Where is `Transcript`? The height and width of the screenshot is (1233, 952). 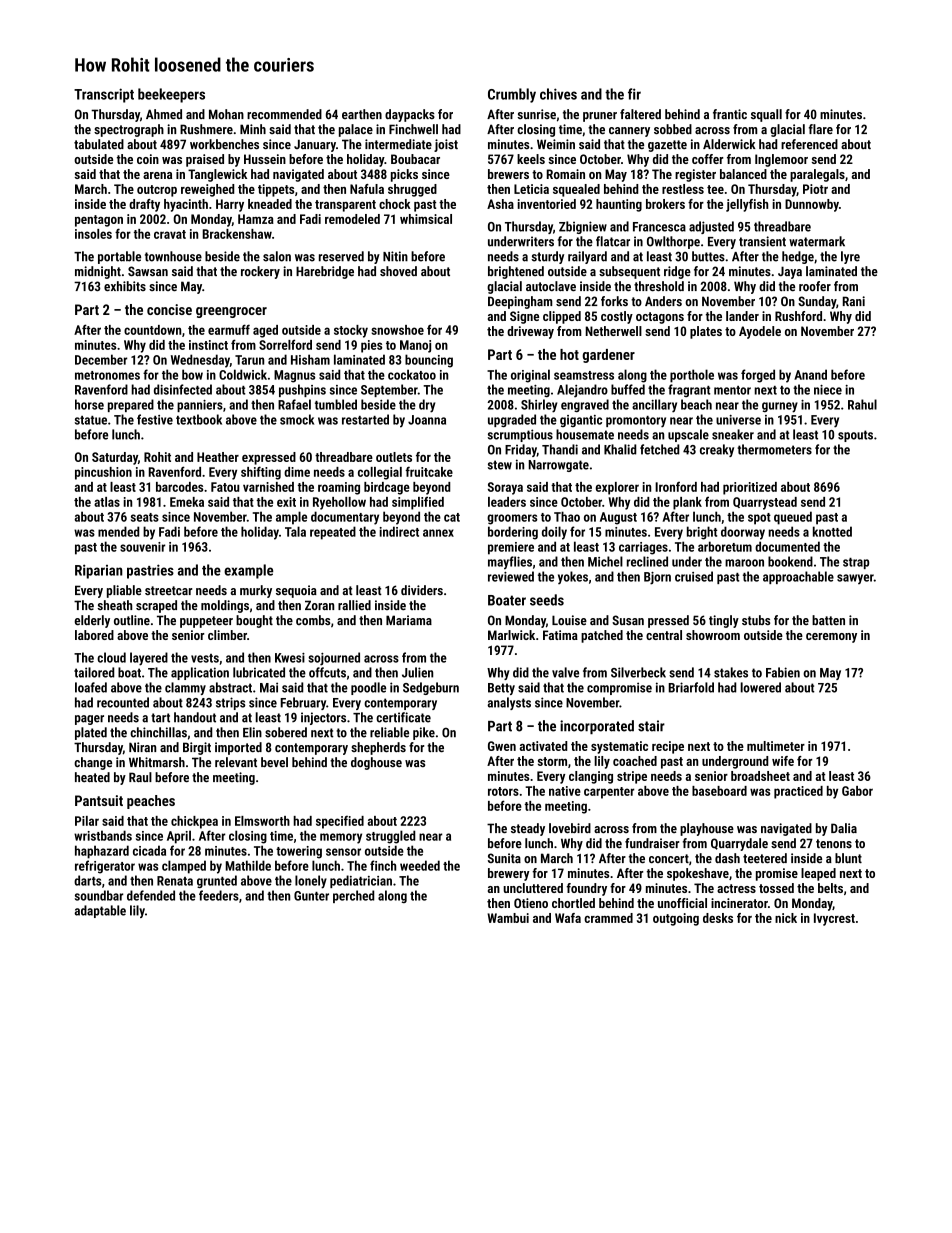 Transcript is located at coordinates (104, 95).
